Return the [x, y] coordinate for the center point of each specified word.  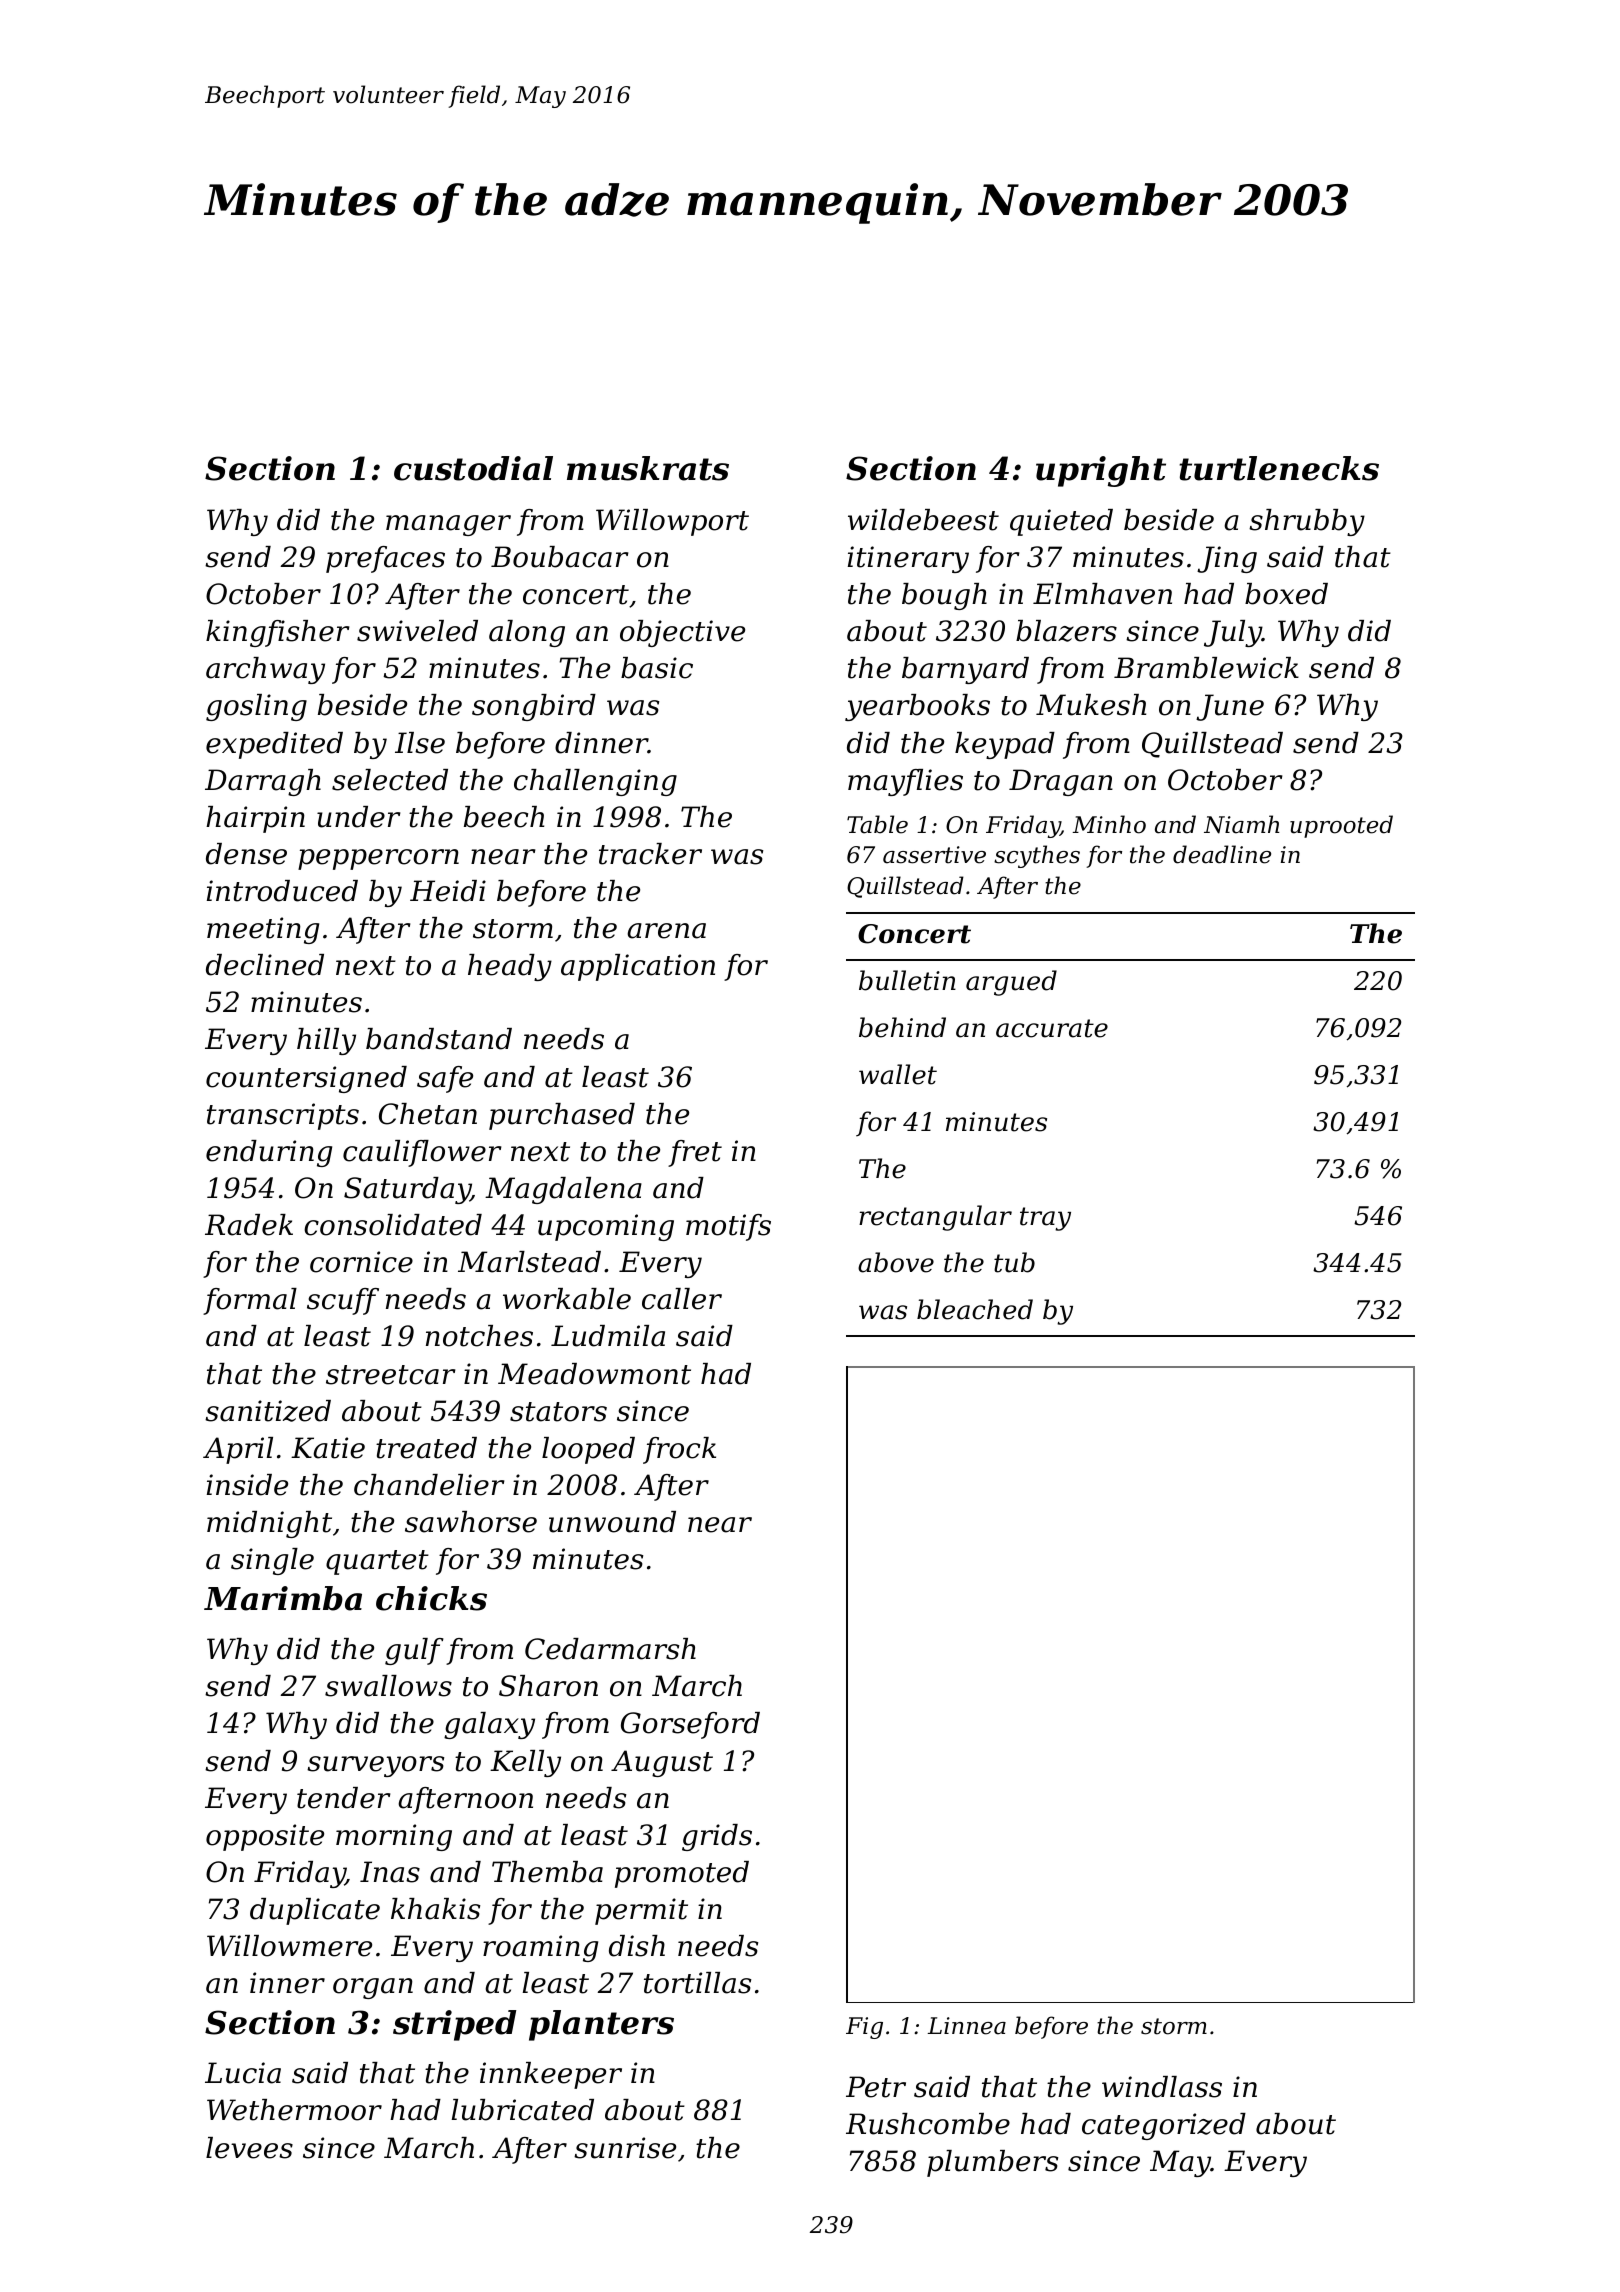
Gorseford [690, 1725]
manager [448, 525]
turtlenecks [1279, 468]
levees [249, 2148]
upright [1101, 471]
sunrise [625, 2148]
